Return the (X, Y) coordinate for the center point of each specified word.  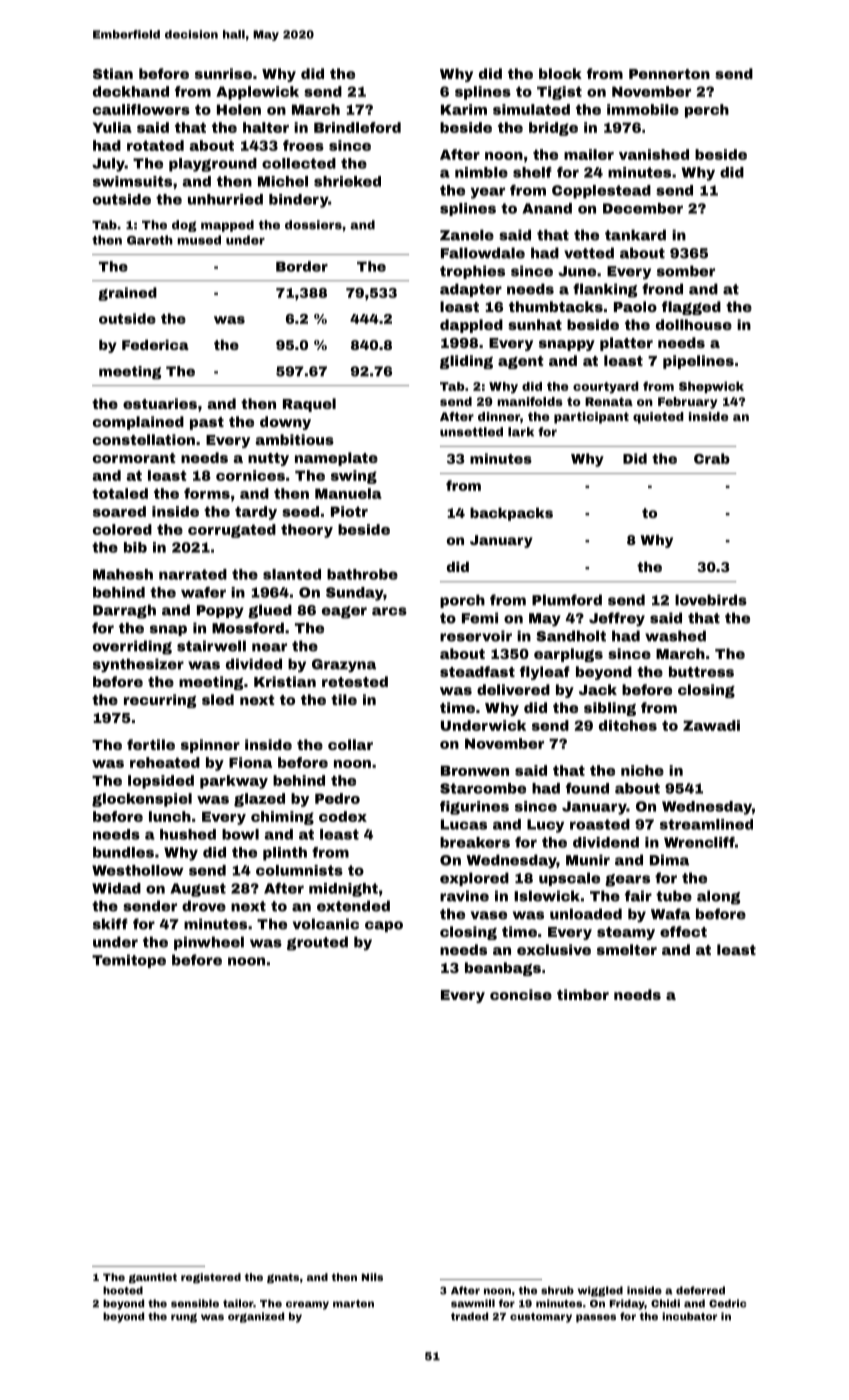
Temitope (129, 961)
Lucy (545, 826)
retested (355, 681)
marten (353, 1304)
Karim (464, 109)
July (108, 165)
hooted (123, 1290)
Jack (598, 689)
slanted (292, 574)
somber (686, 271)
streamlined (706, 824)
